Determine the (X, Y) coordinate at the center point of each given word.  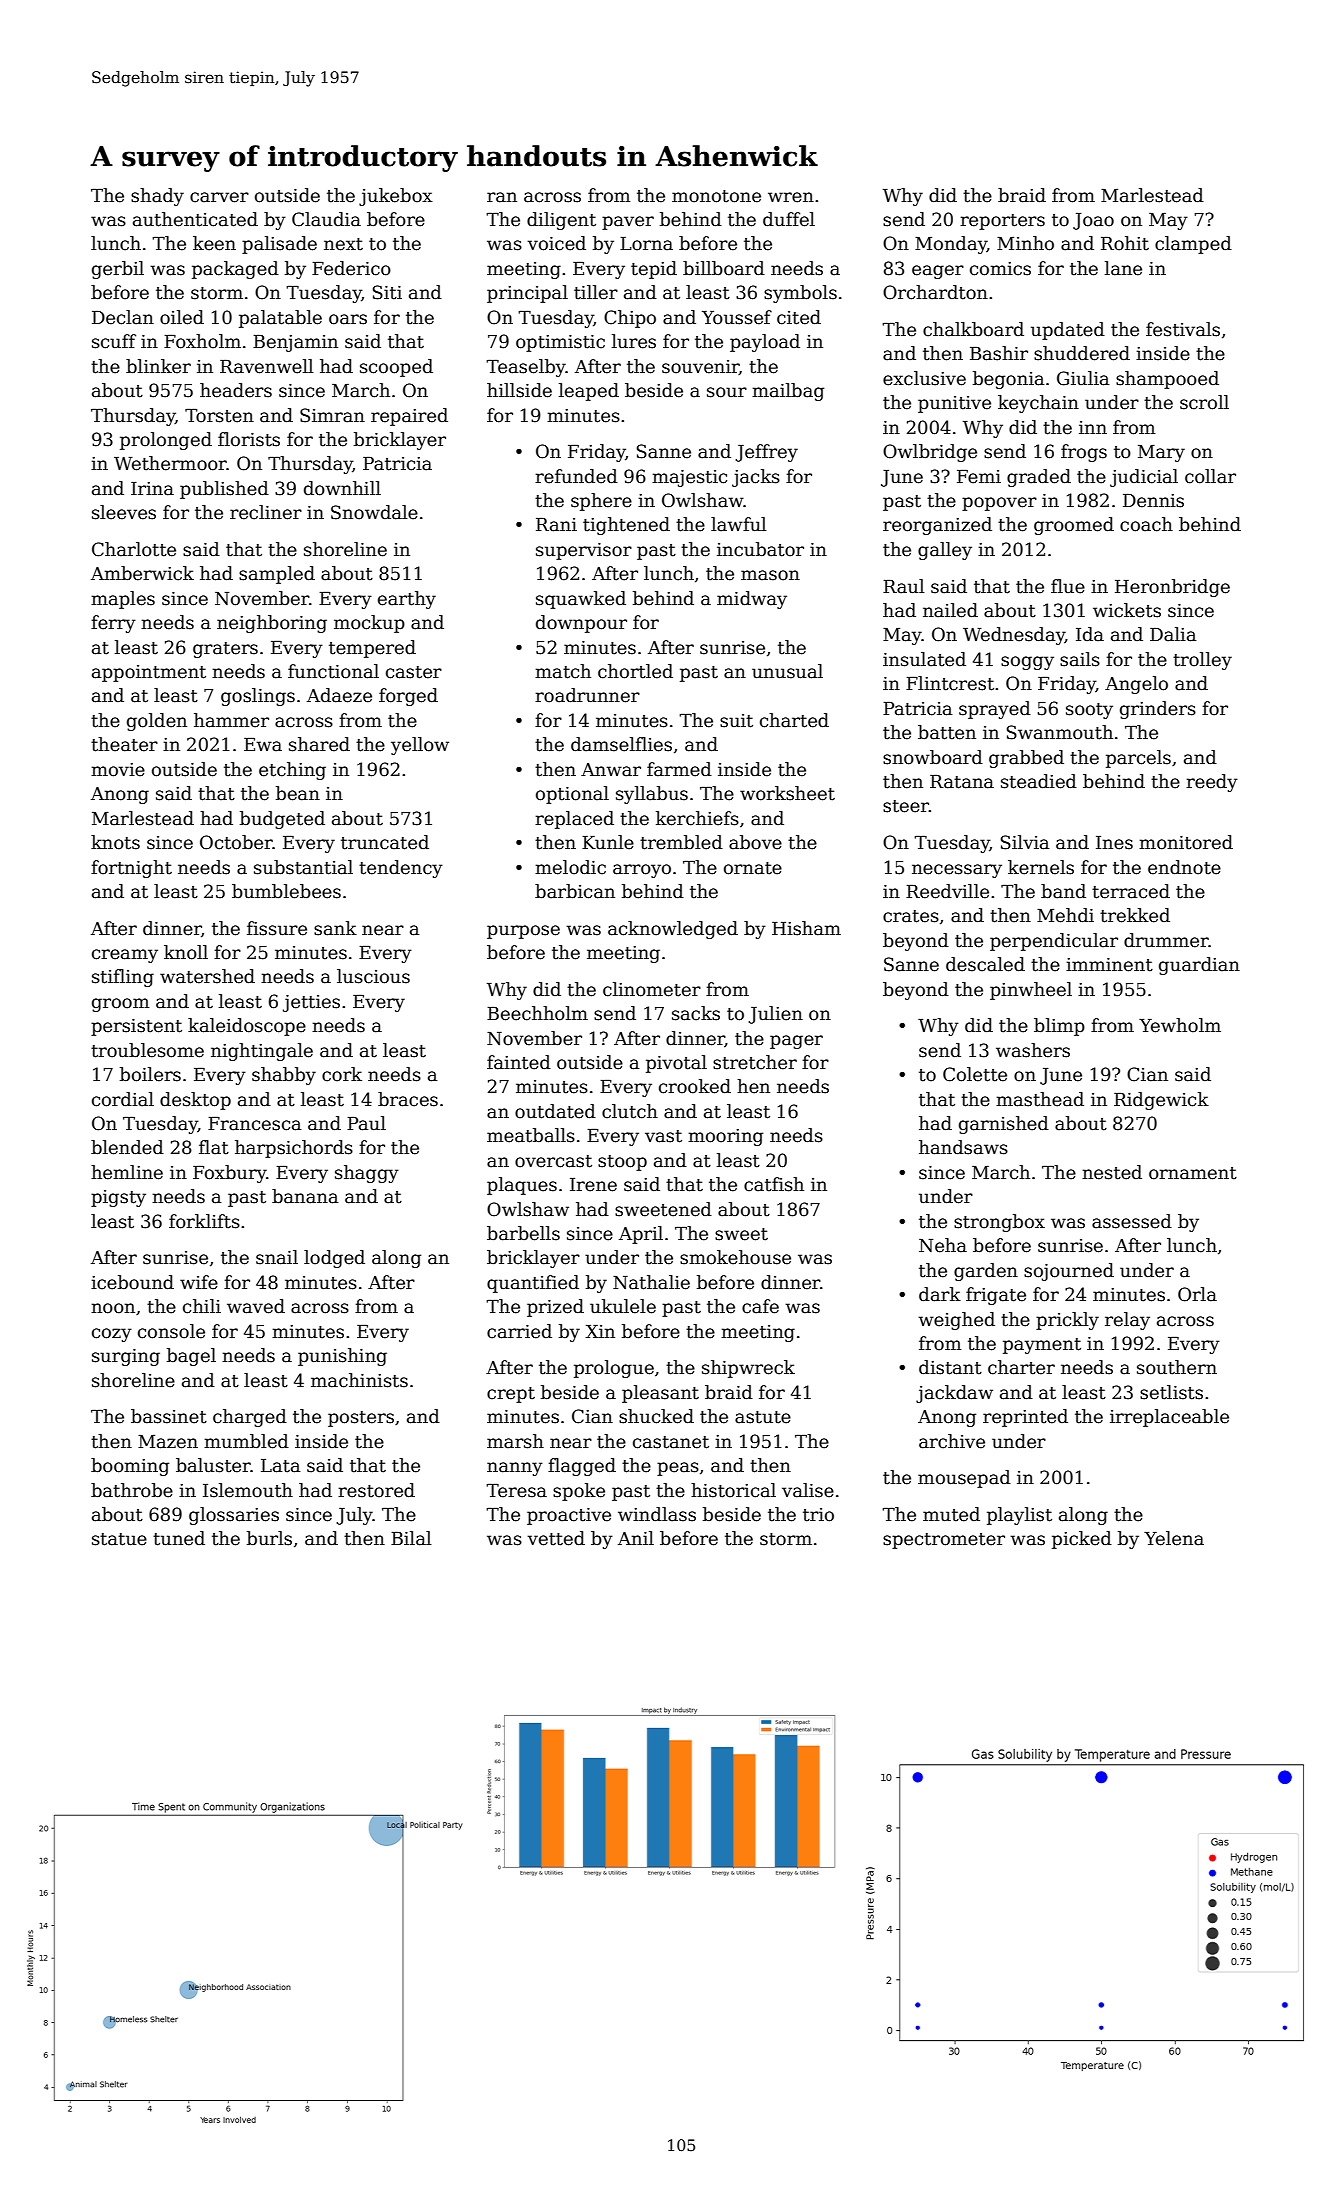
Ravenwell (267, 366)
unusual (787, 671)
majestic (689, 478)
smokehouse (735, 1257)
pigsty (118, 1198)
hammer (231, 720)
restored (376, 1490)
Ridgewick (1161, 1101)
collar (1210, 476)
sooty (1089, 711)
